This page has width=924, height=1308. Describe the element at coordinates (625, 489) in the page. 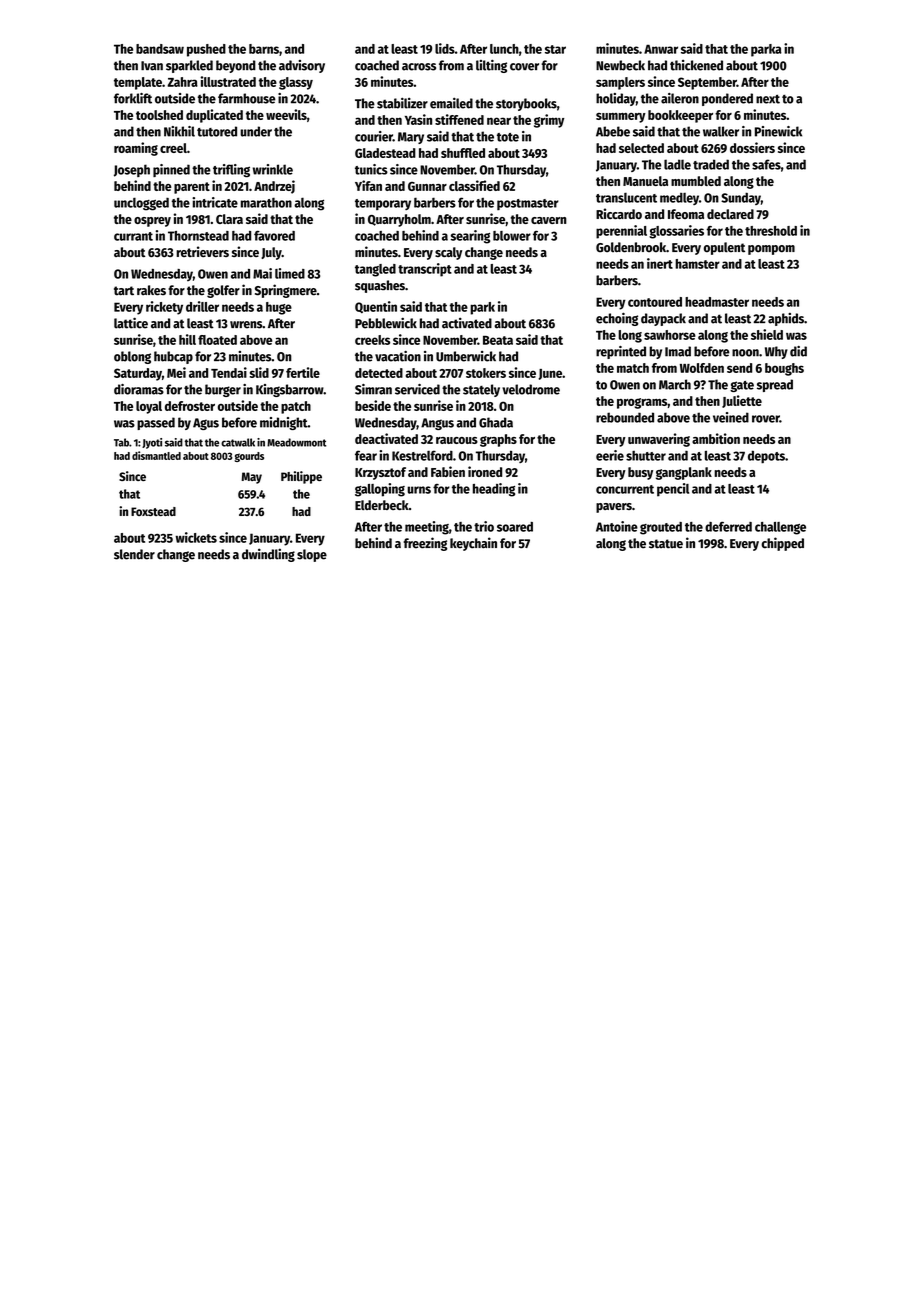

I see `concurrent` at that location.
